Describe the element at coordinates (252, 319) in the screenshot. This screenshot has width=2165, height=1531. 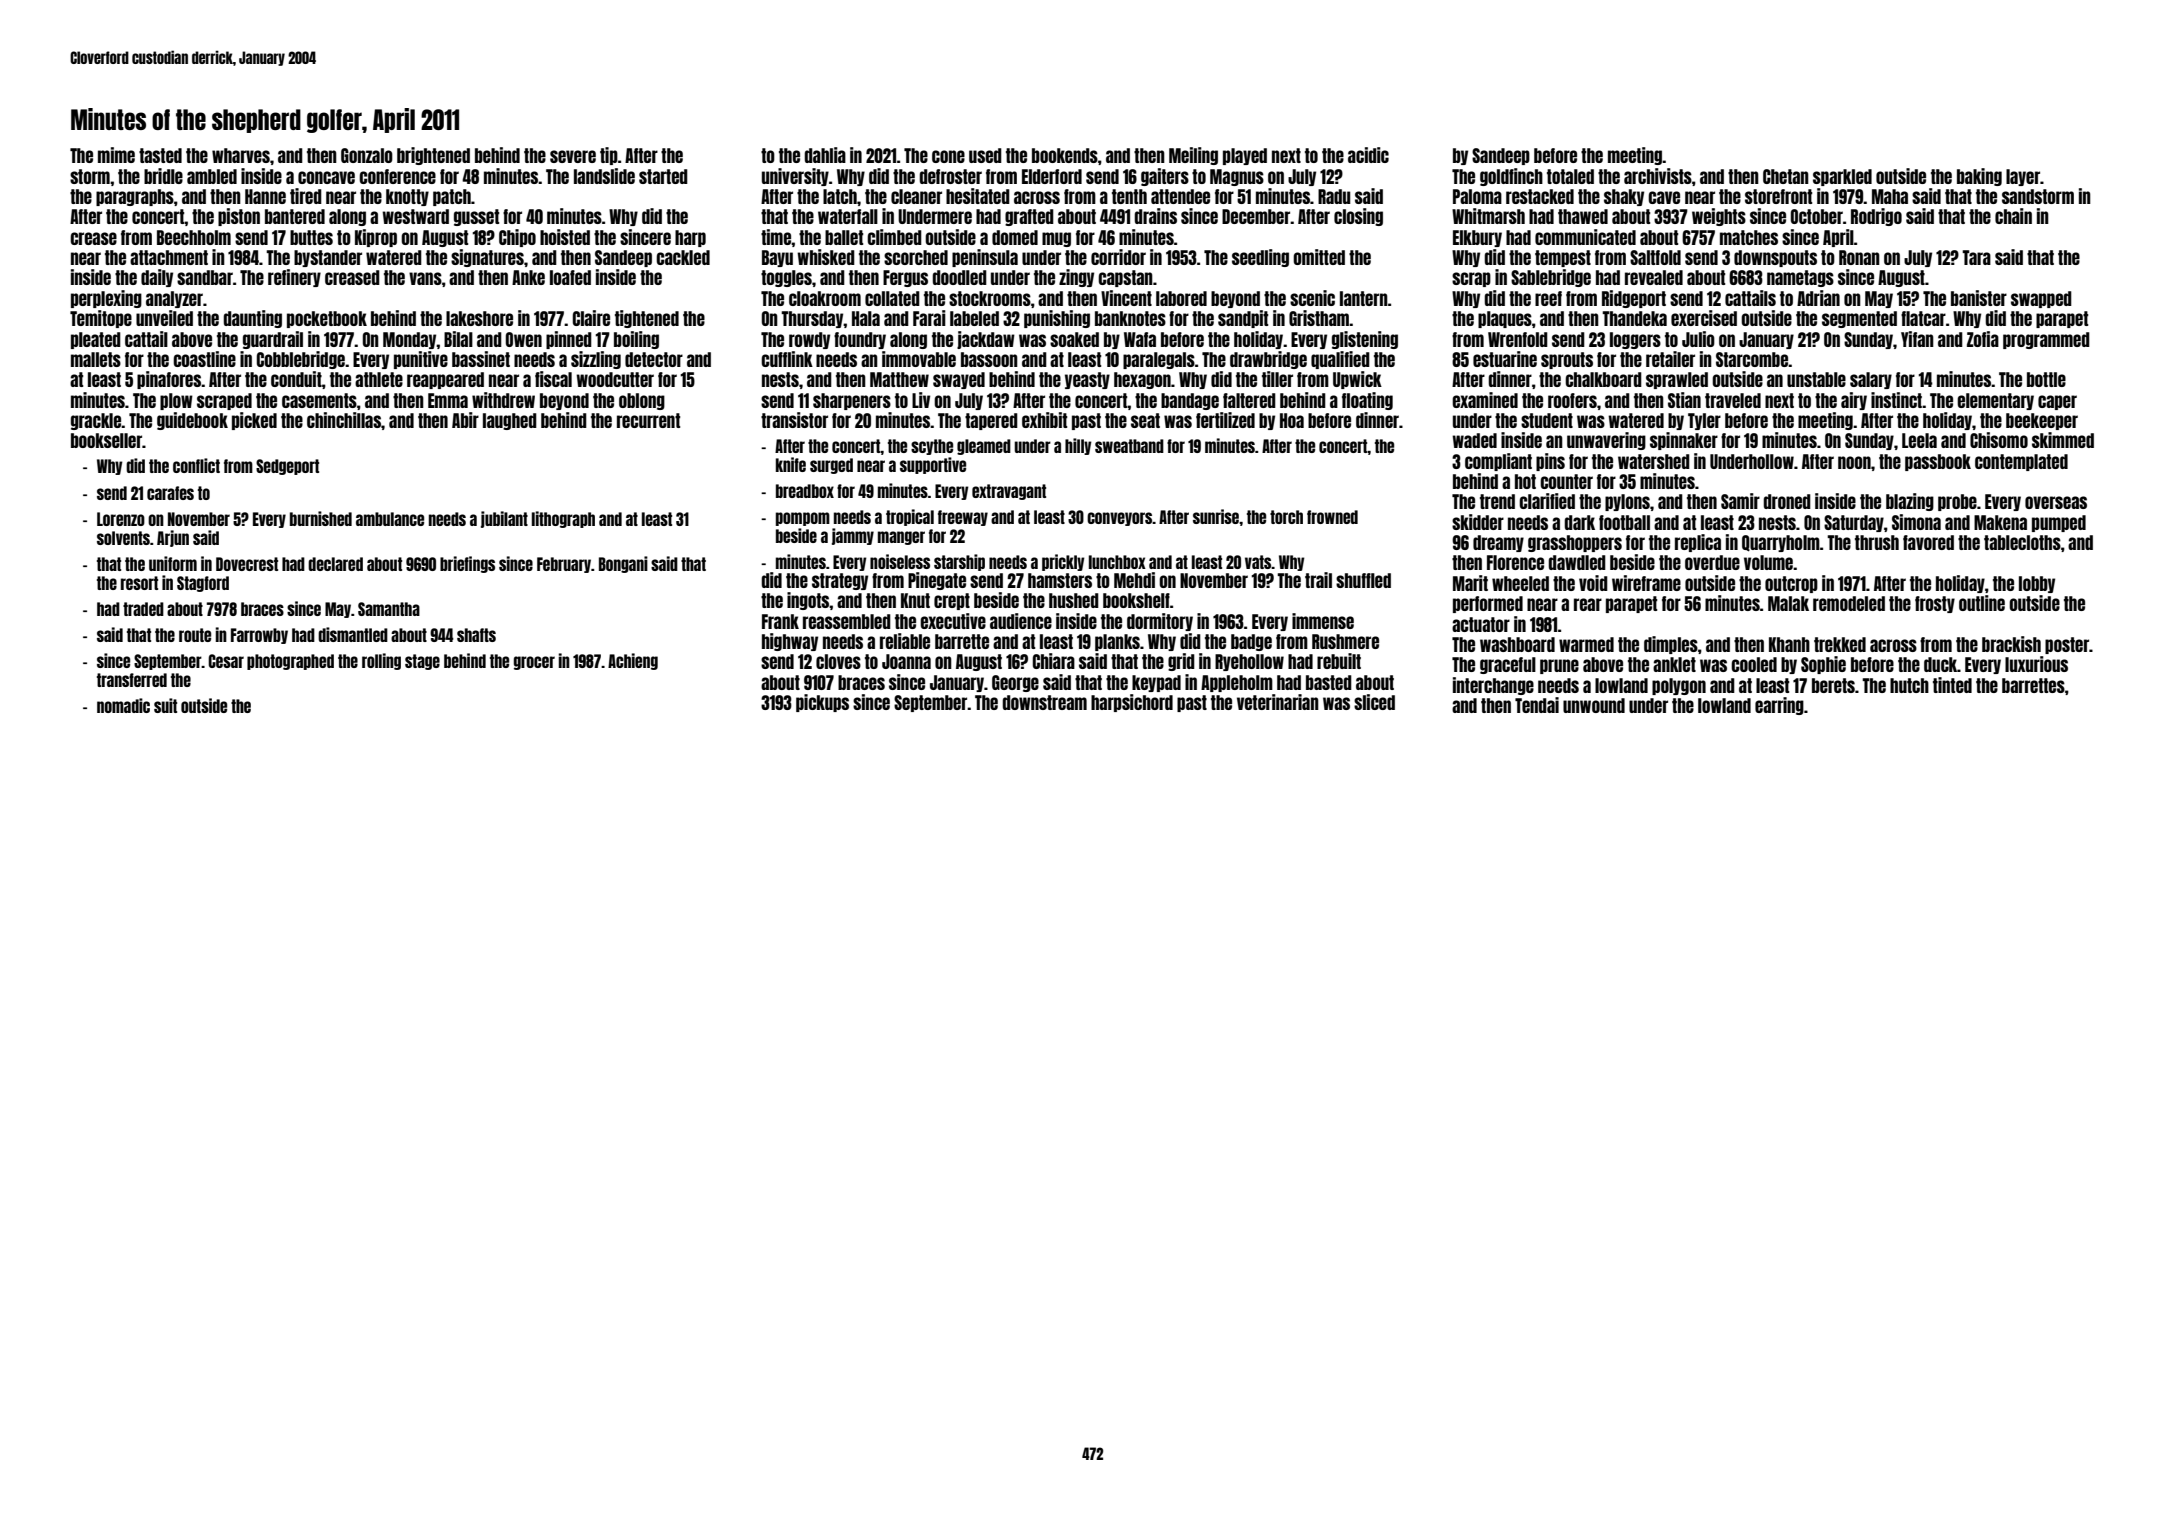
I see `daunting` at that location.
